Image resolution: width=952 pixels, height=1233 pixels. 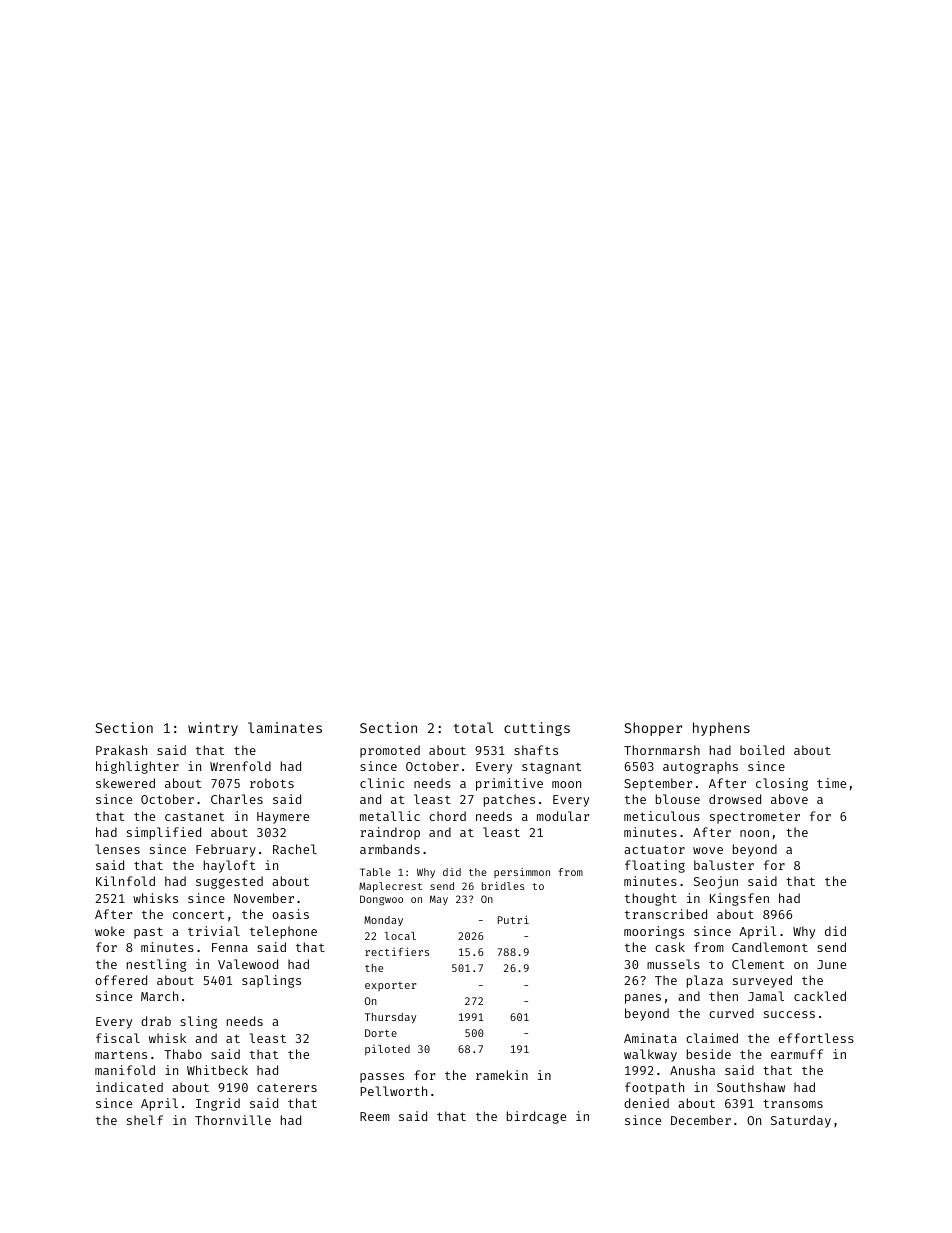 What do you see at coordinates (218, 1104) in the document?
I see `Ingrid` at bounding box center [218, 1104].
